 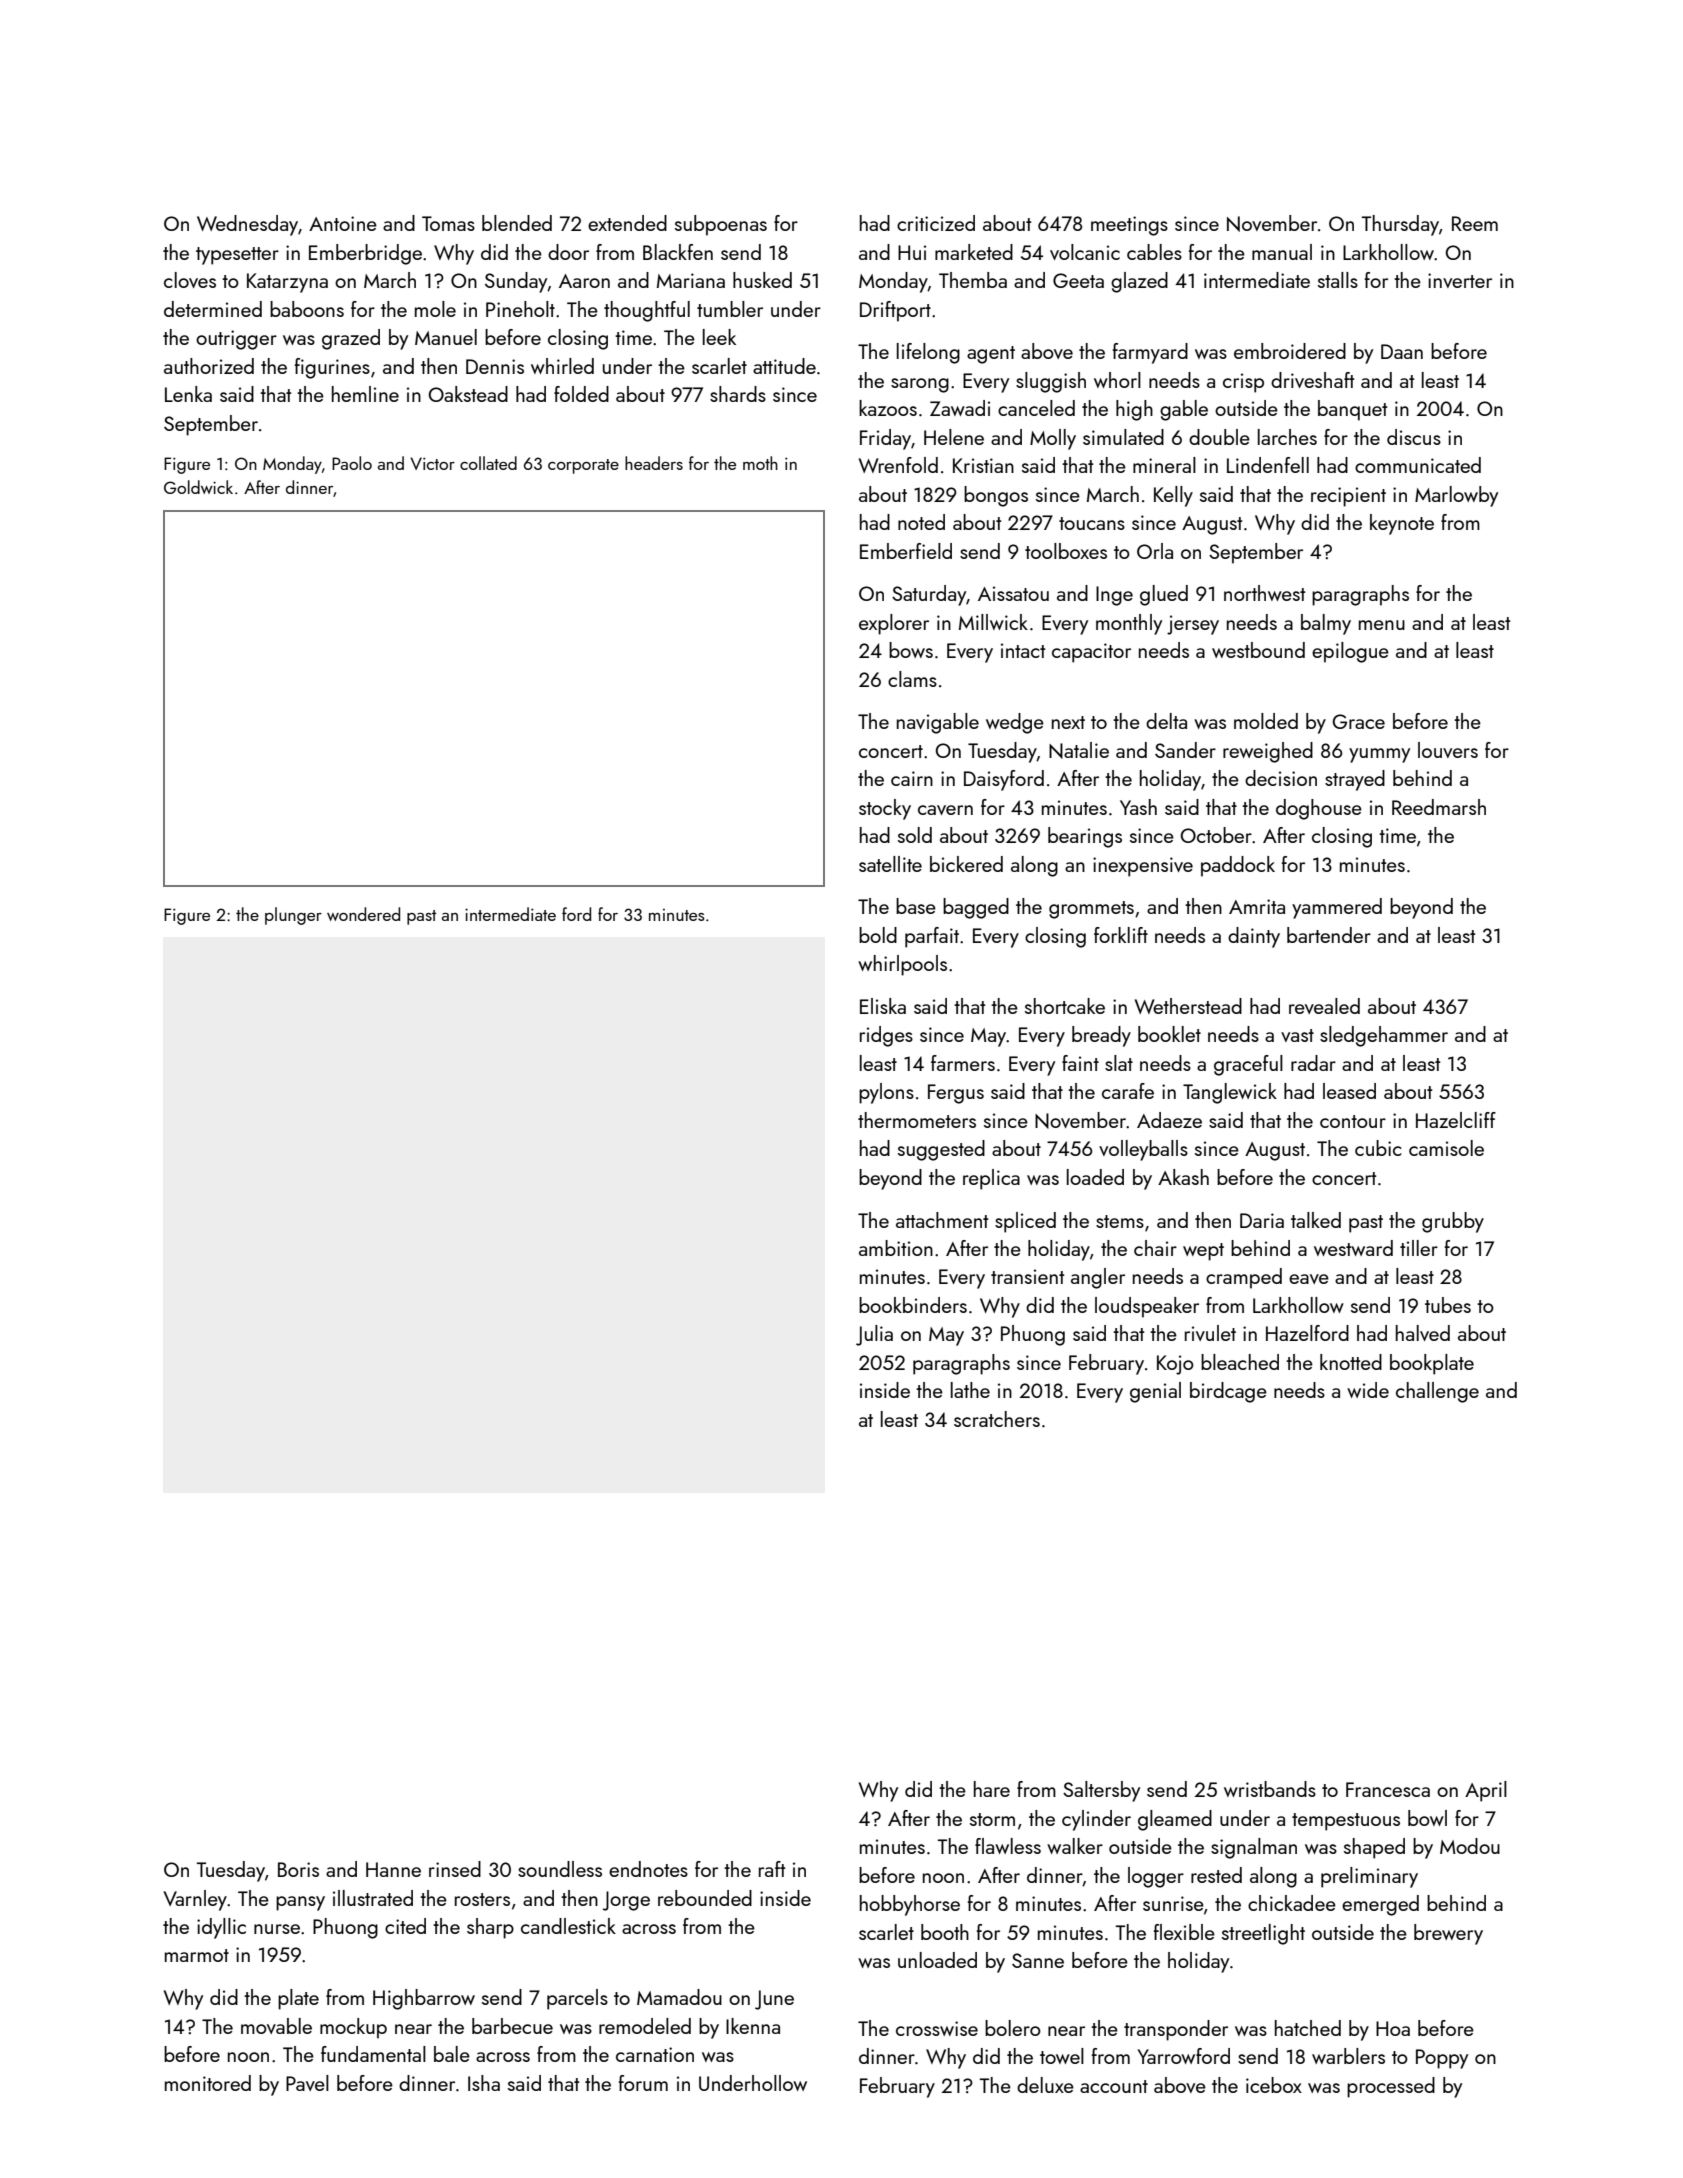 What do you see at coordinates (293, 916) in the screenshot?
I see `plunger` at bounding box center [293, 916].
